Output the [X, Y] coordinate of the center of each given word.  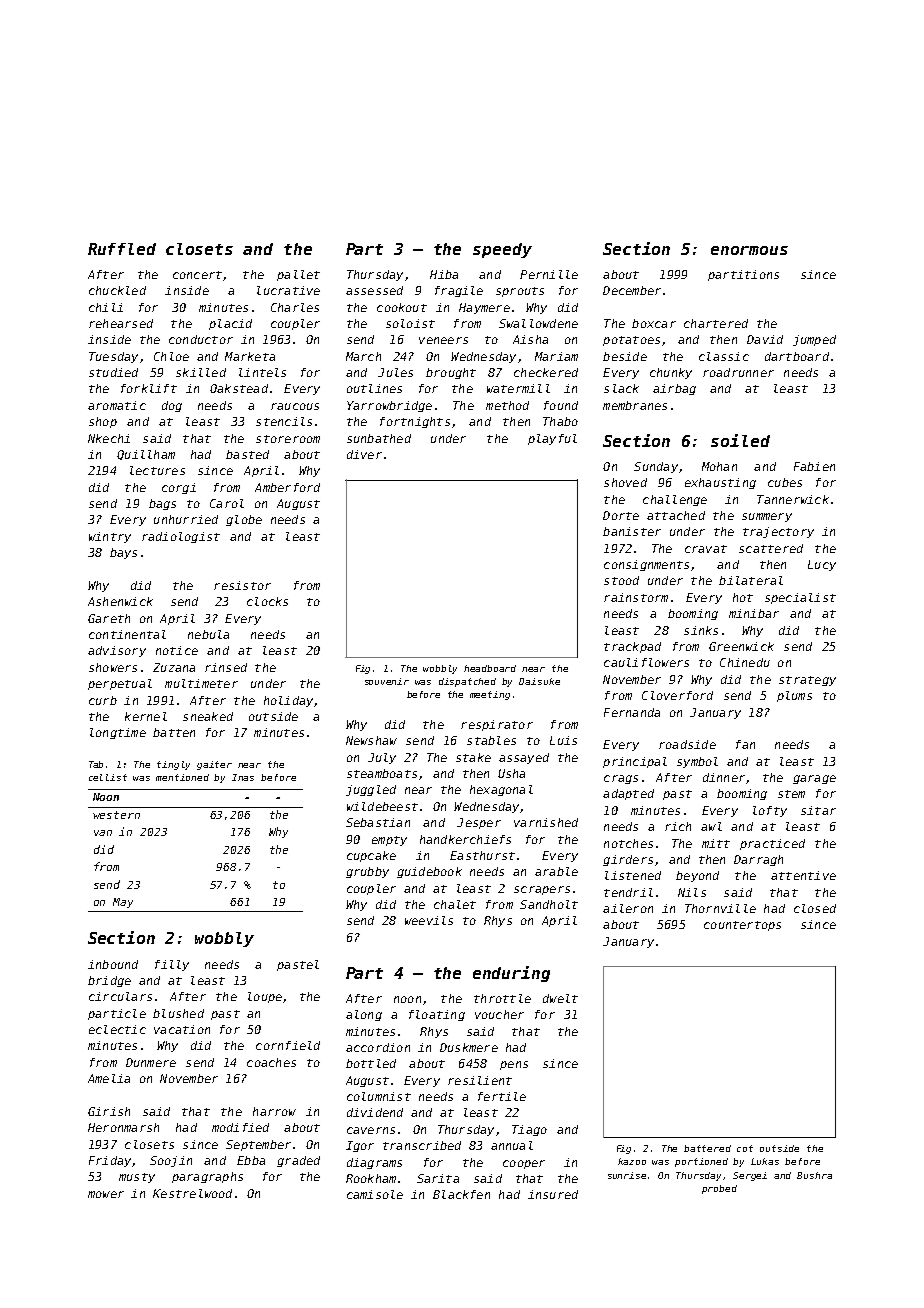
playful [552, 439]
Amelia [109, 1078]
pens [514, 1065]
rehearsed [121, 323]
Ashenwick [120, 601]
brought [451, 373]
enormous [749, 250]
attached [676, 515]
